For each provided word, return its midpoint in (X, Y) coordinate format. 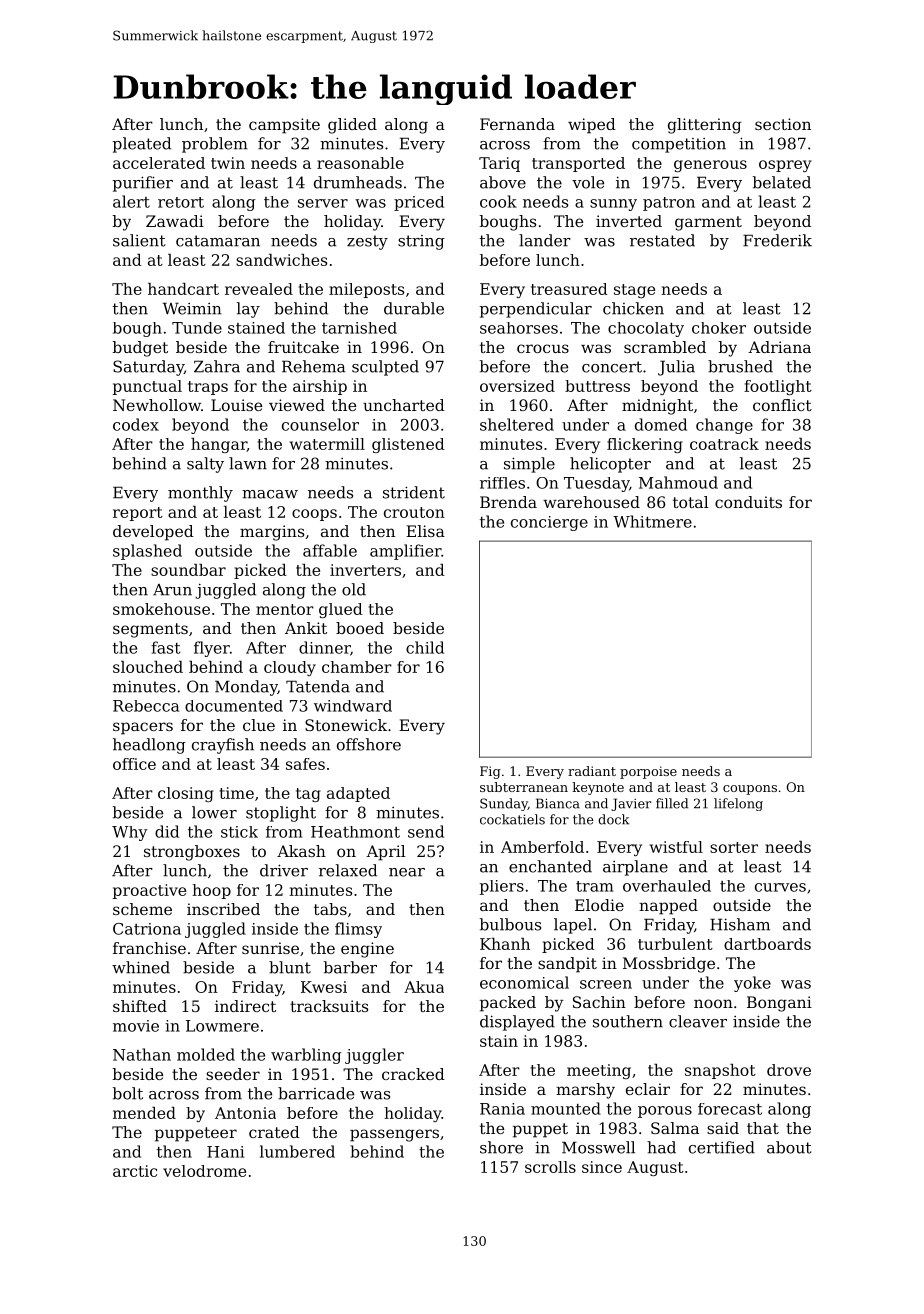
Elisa (425, 531)
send (426, 831)
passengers (394, 1135)
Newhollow (157, 405)
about (789, 1147)
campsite (284, 126)
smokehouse (161, 609)
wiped (592, 126)
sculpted (385, 368)
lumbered (297, 1151)
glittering (704, 126)
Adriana (779, 347)
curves (780, 887)
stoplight (281, 814)
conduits (748, 502)
